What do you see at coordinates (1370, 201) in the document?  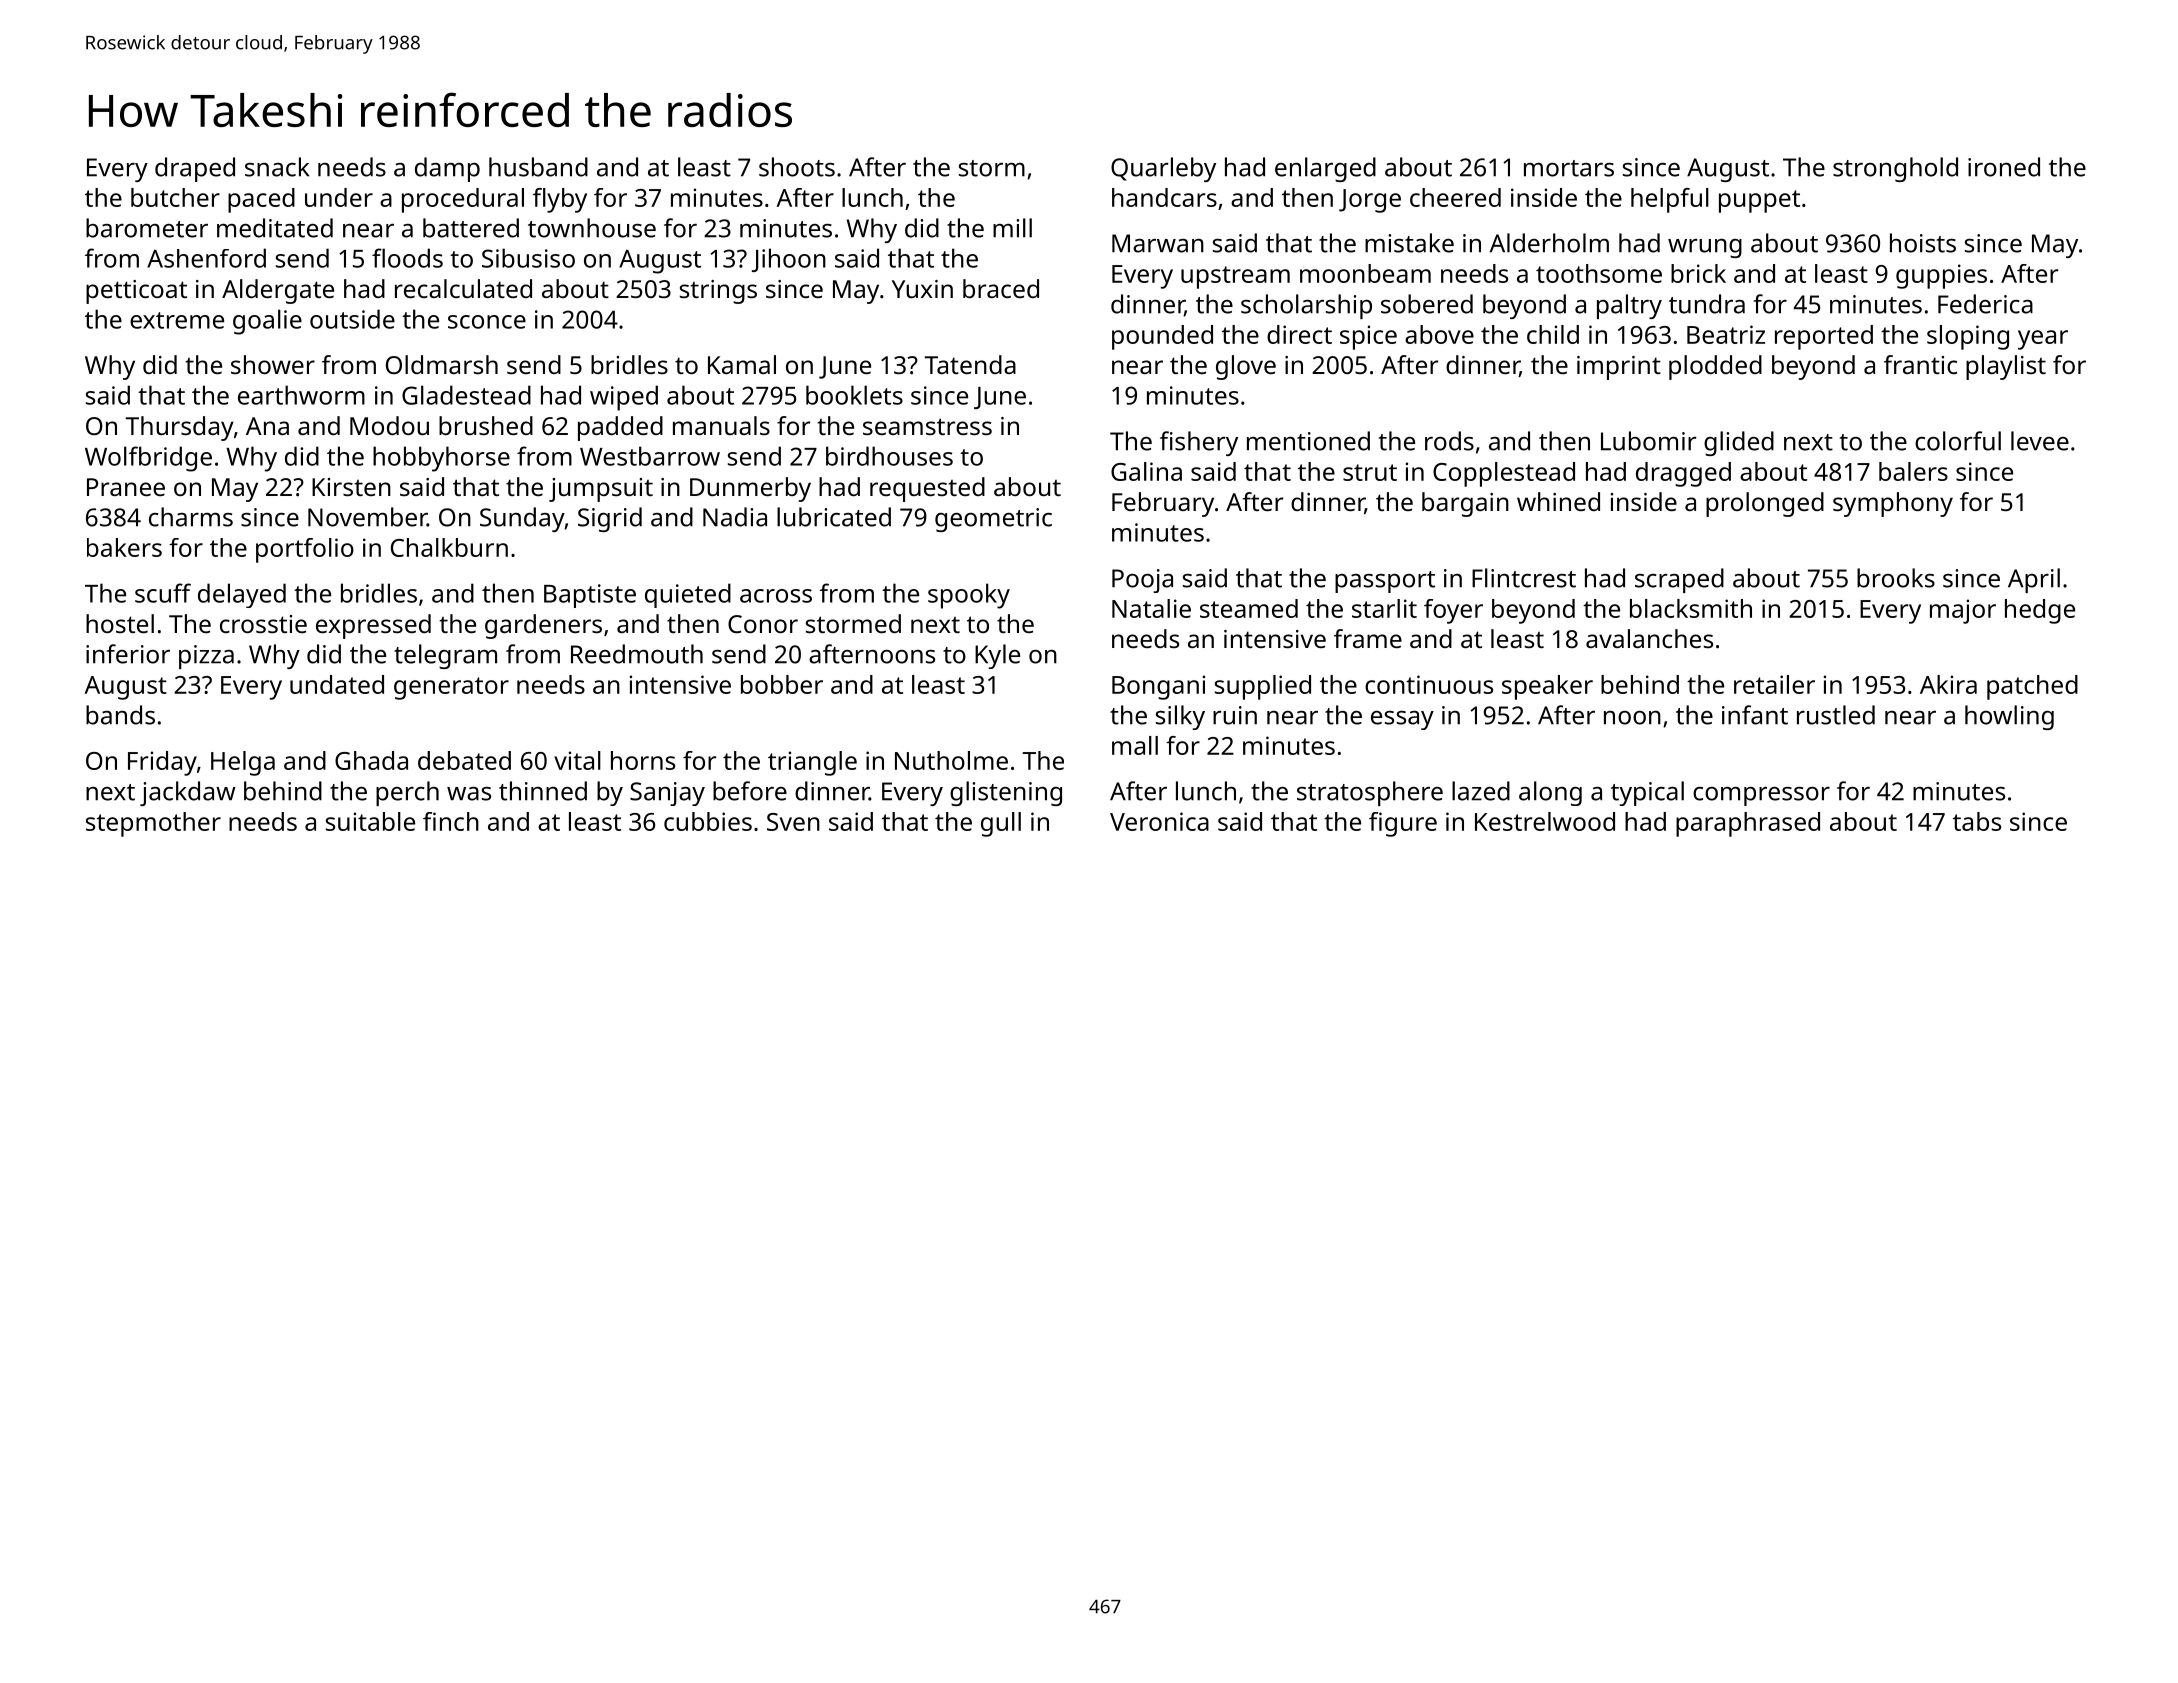 I see `Jorge` at bounding box center [1370, 201].
